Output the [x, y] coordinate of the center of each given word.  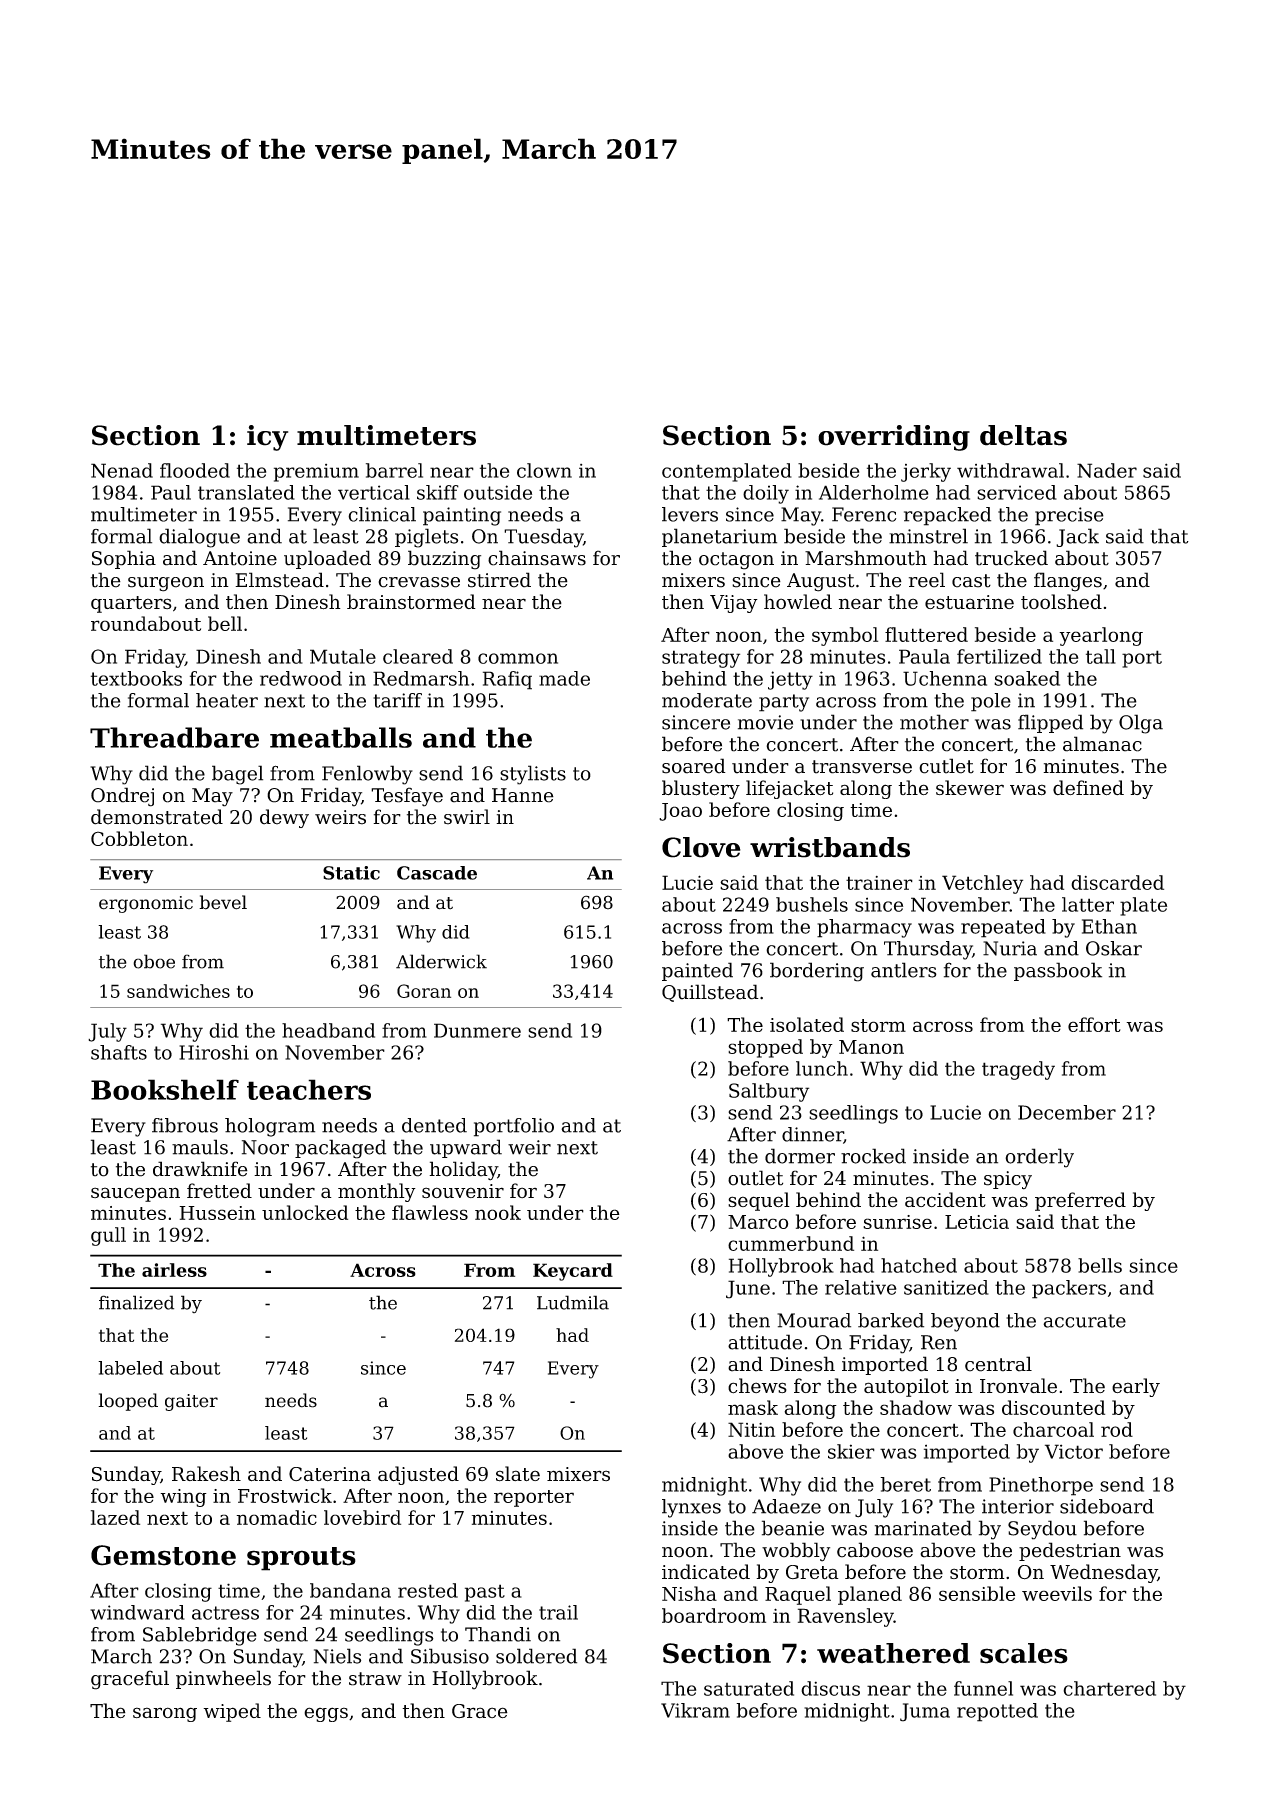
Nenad [122, 470]
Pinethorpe [1041, 1486]
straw [375, 1679]
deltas [1023, 435]
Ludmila [573, 1302]
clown [544, 470]
